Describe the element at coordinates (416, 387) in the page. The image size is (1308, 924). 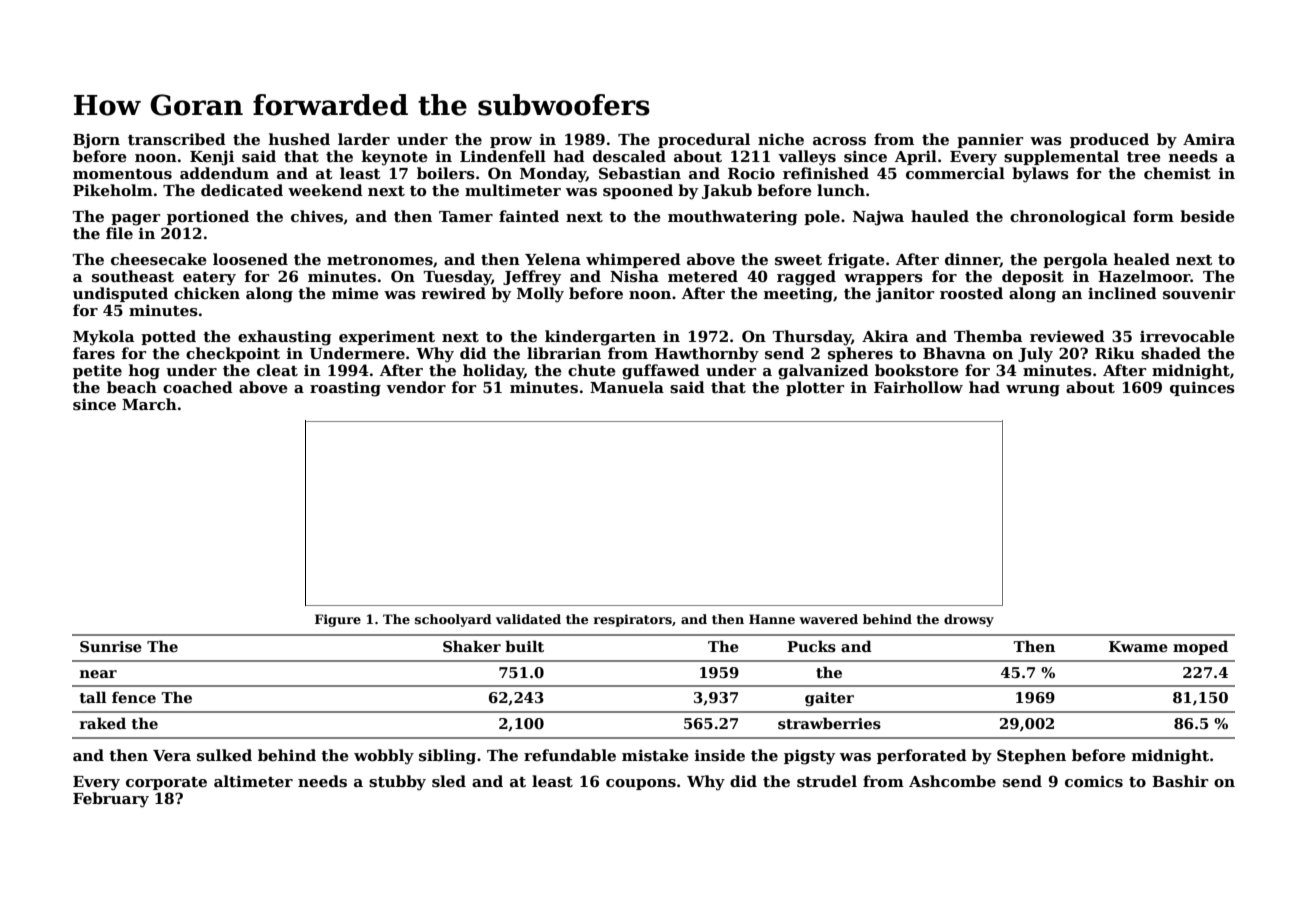
I see `vendor` at that location.
